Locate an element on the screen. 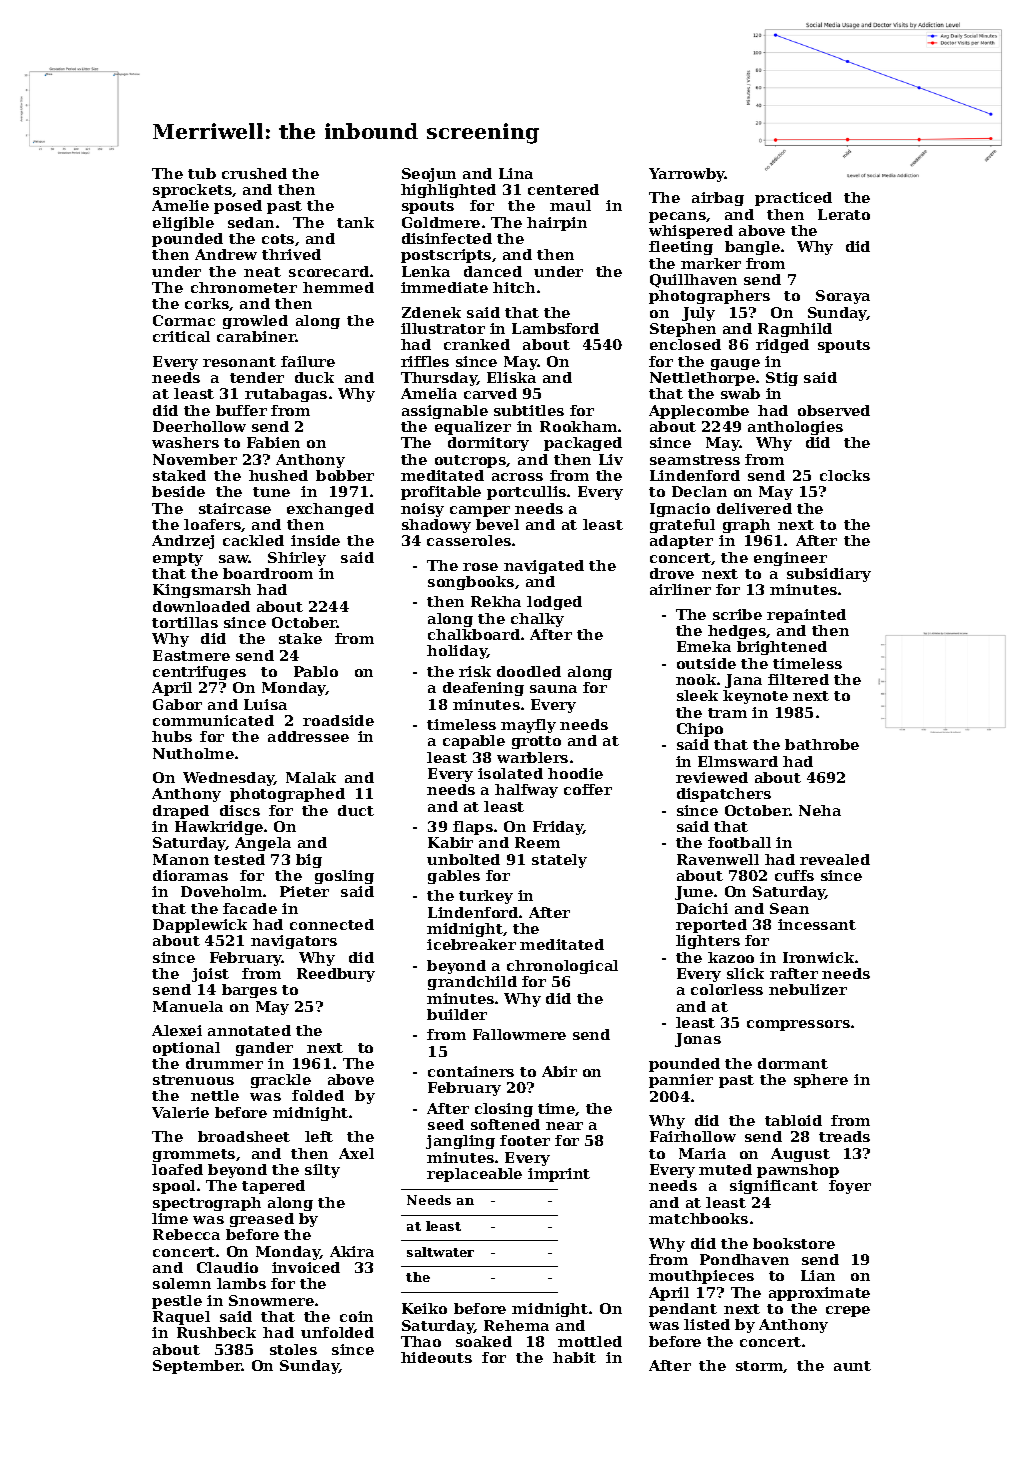 Image resolution: width=1024 pixels, height=1483 pixels. stoles is located at coordinates (293, 1349).
